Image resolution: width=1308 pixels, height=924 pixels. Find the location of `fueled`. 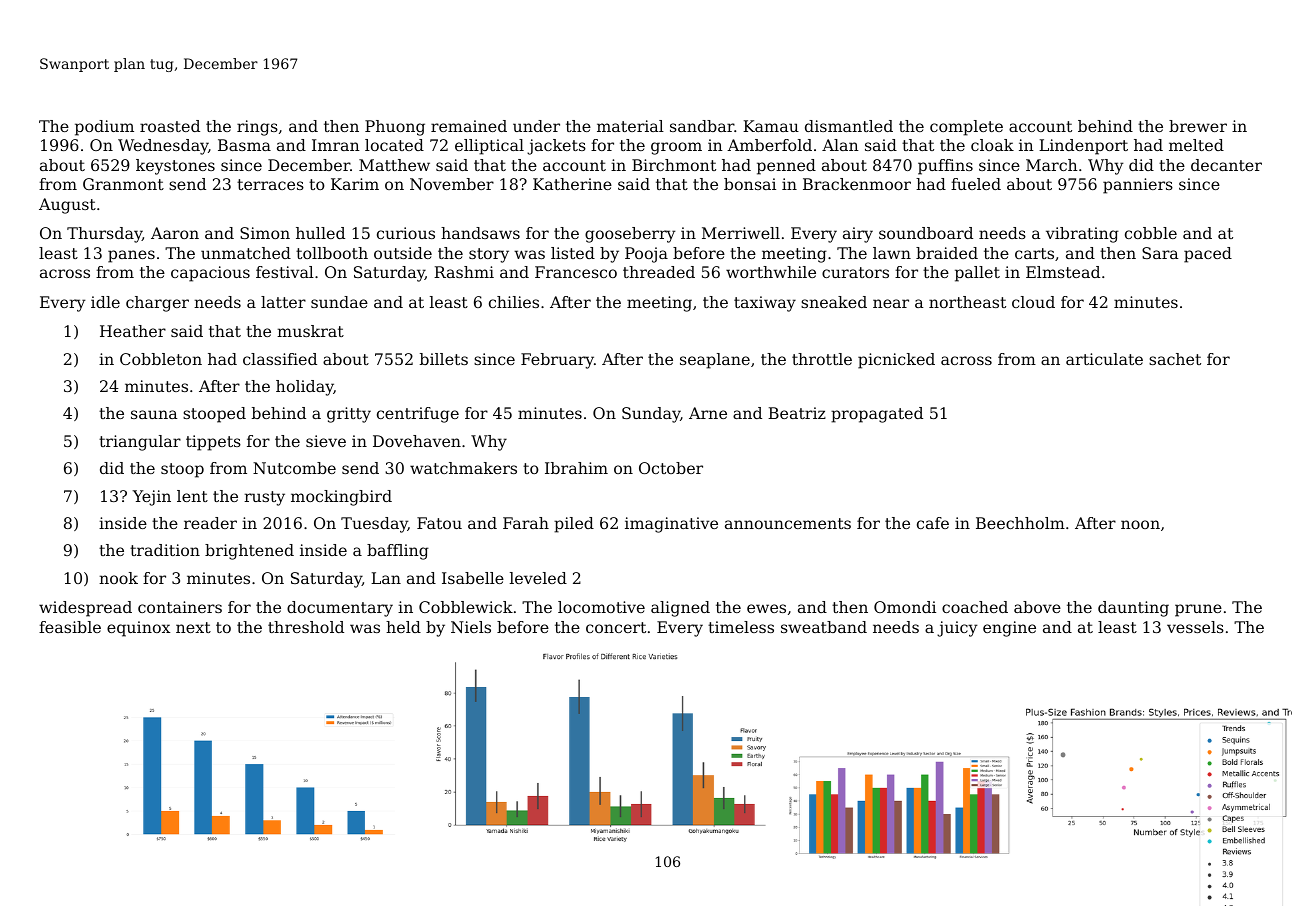

fueled is located at coordinates (976, 184).
